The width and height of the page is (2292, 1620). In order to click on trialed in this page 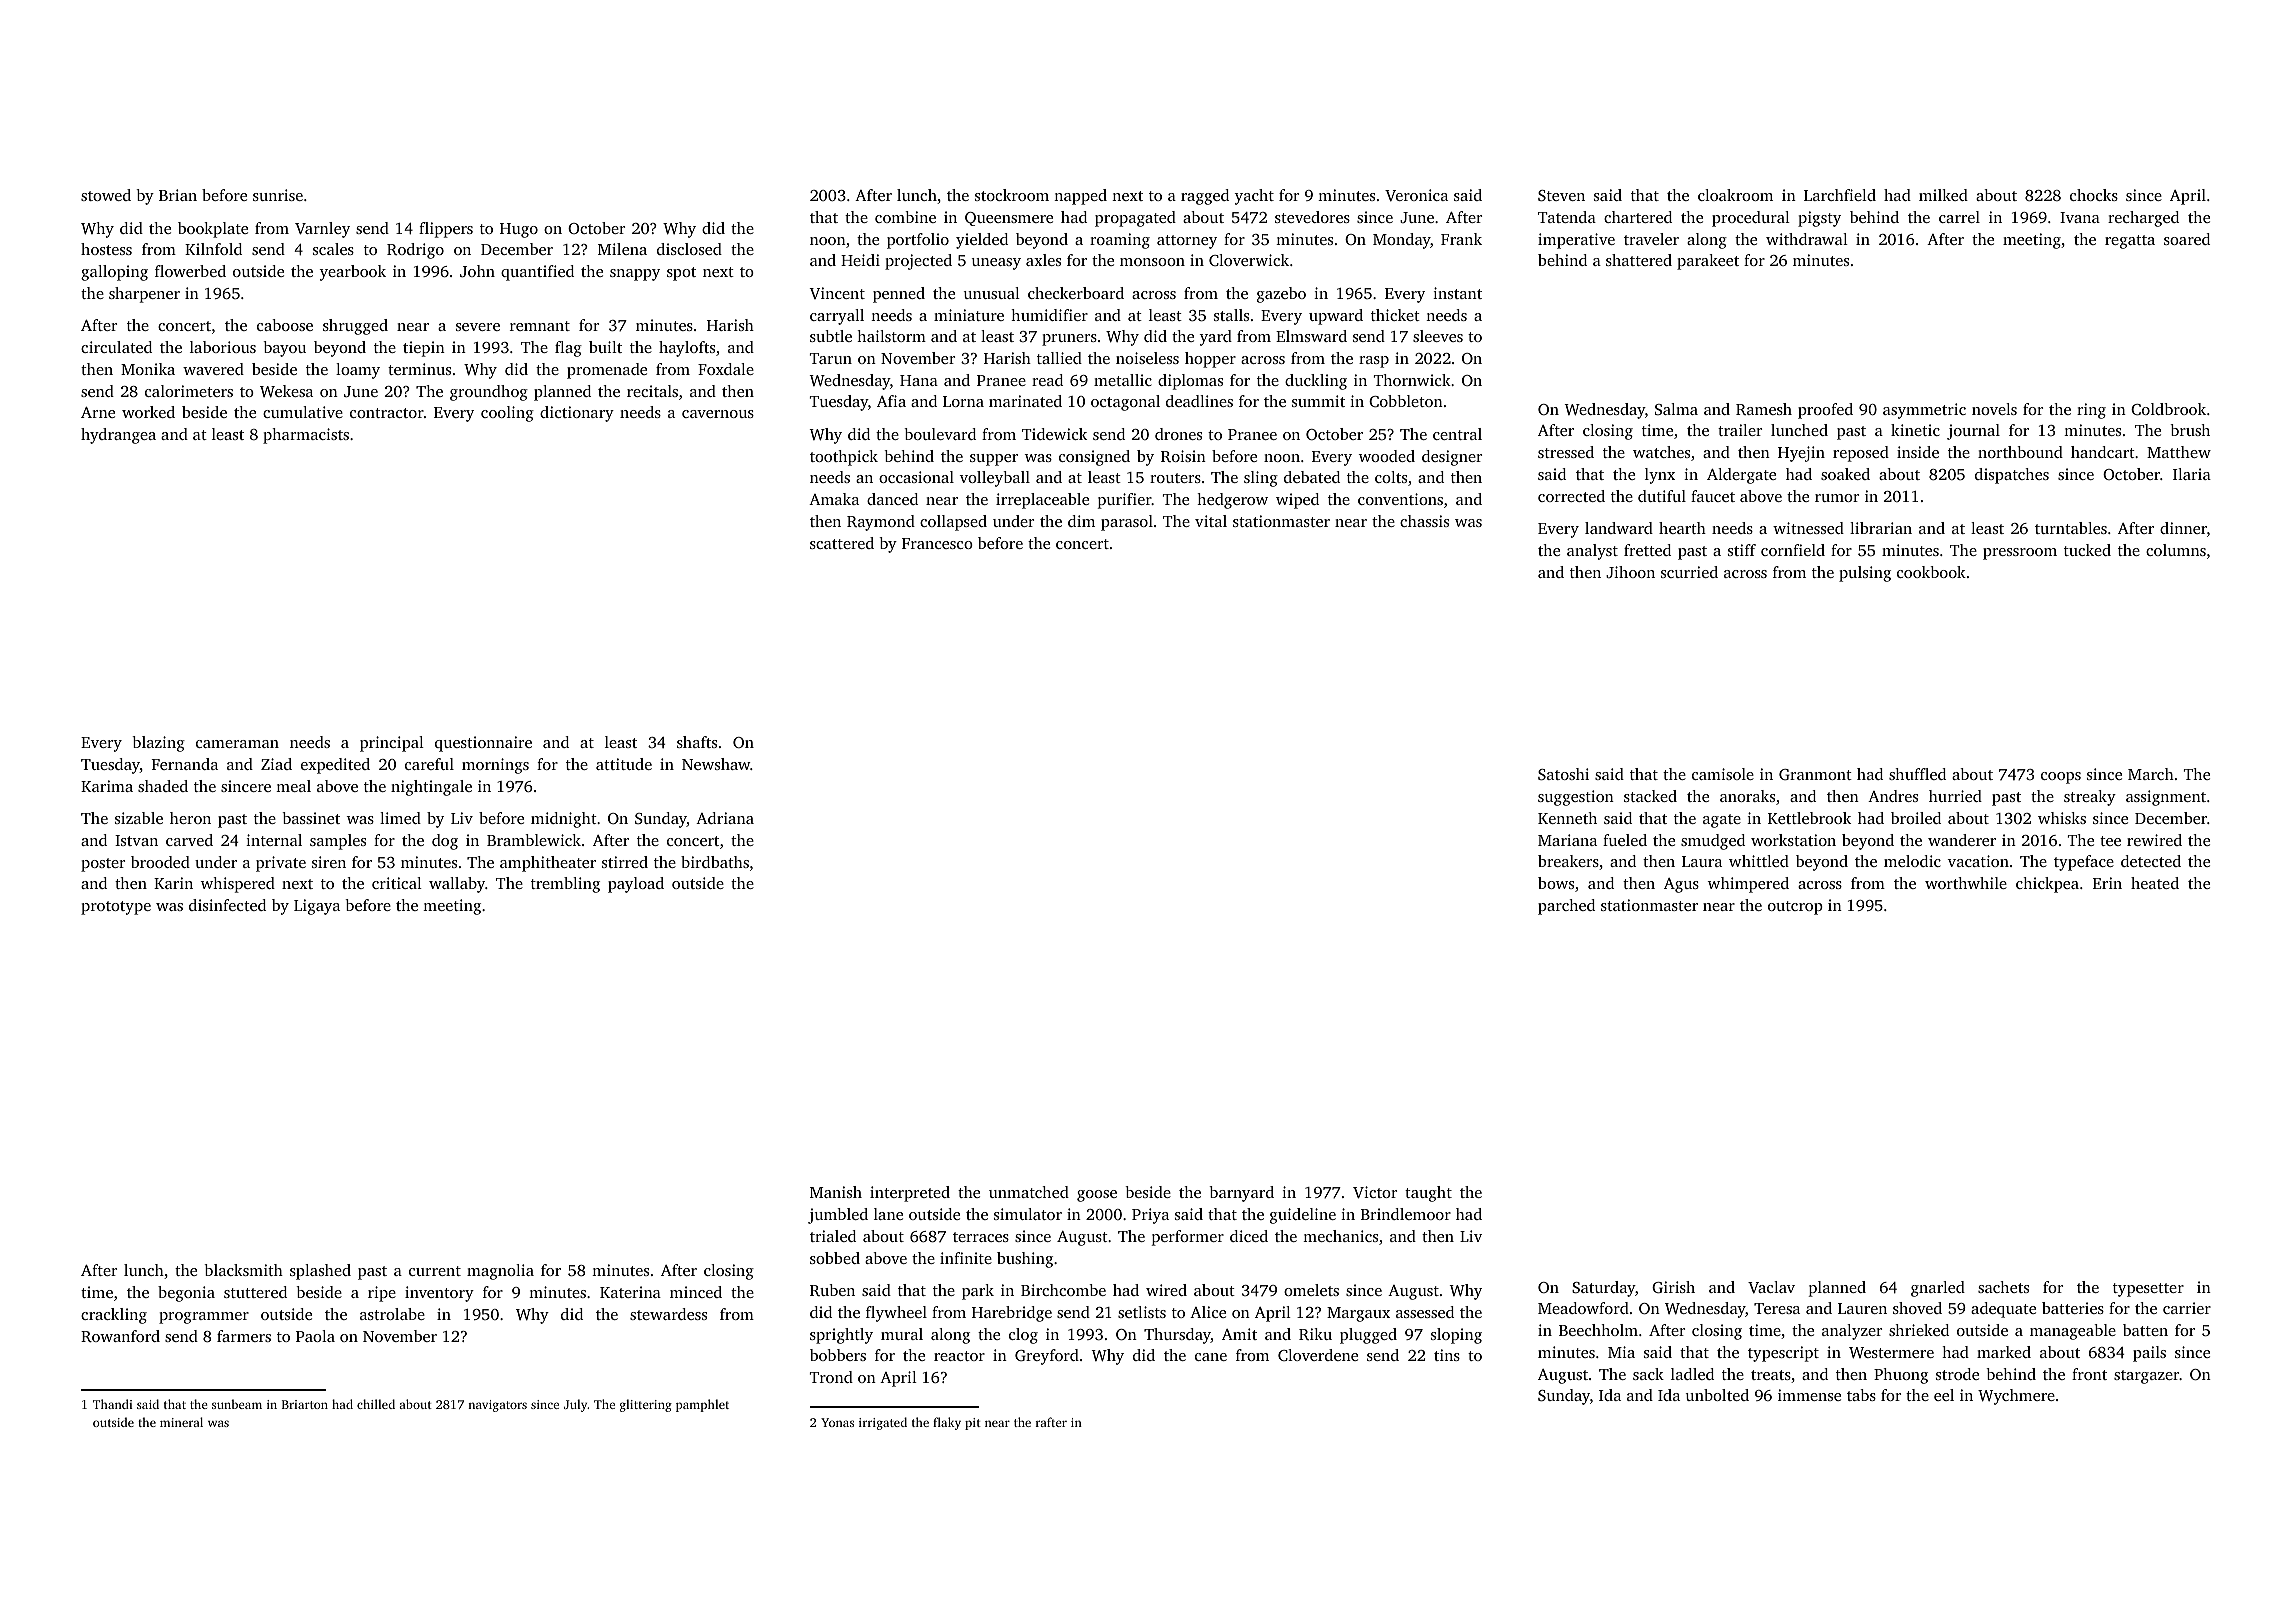, I will do `click(833, 1236)`.
